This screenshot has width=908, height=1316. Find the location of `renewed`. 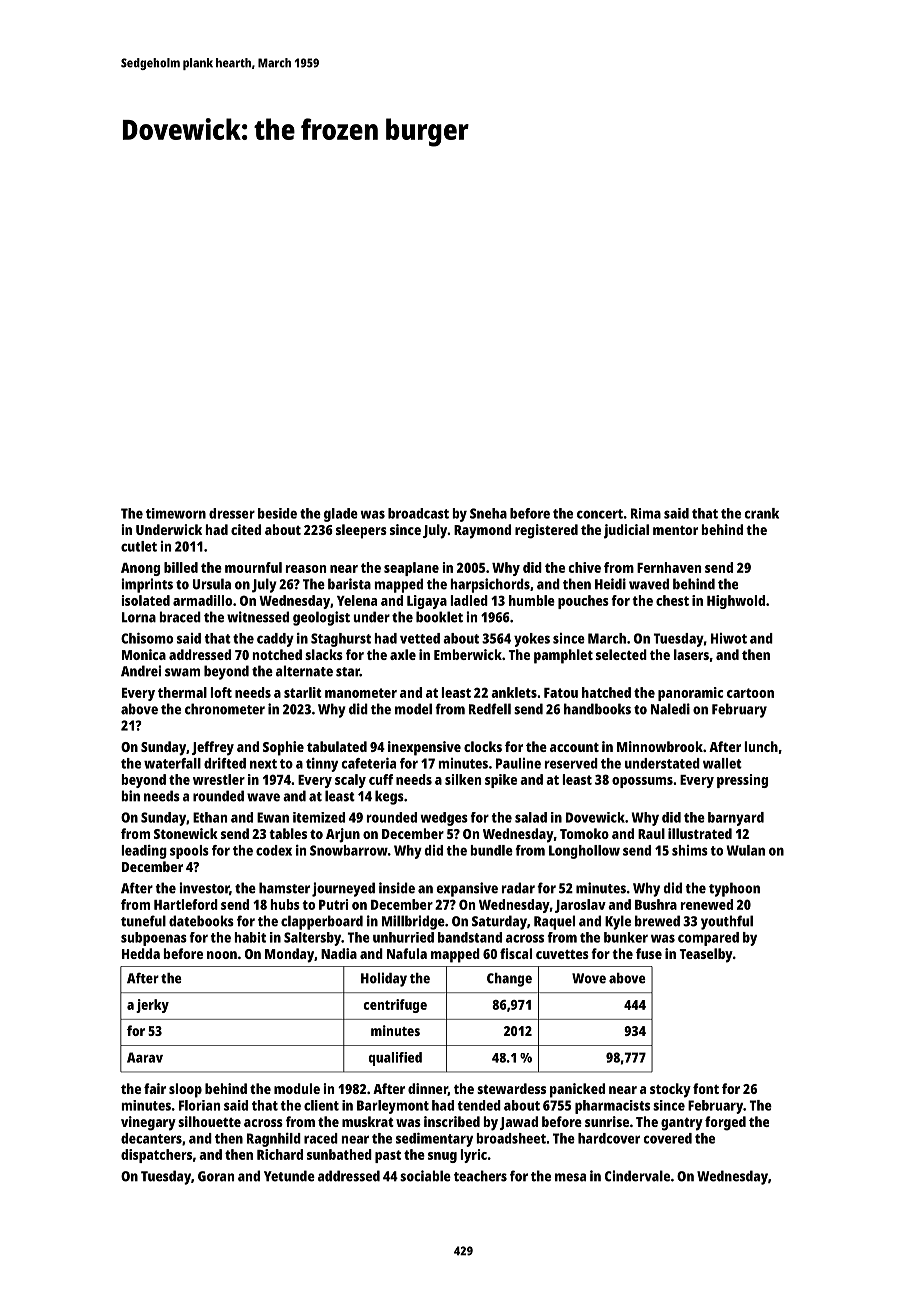

renewed is located at coordinates (707, 904).
